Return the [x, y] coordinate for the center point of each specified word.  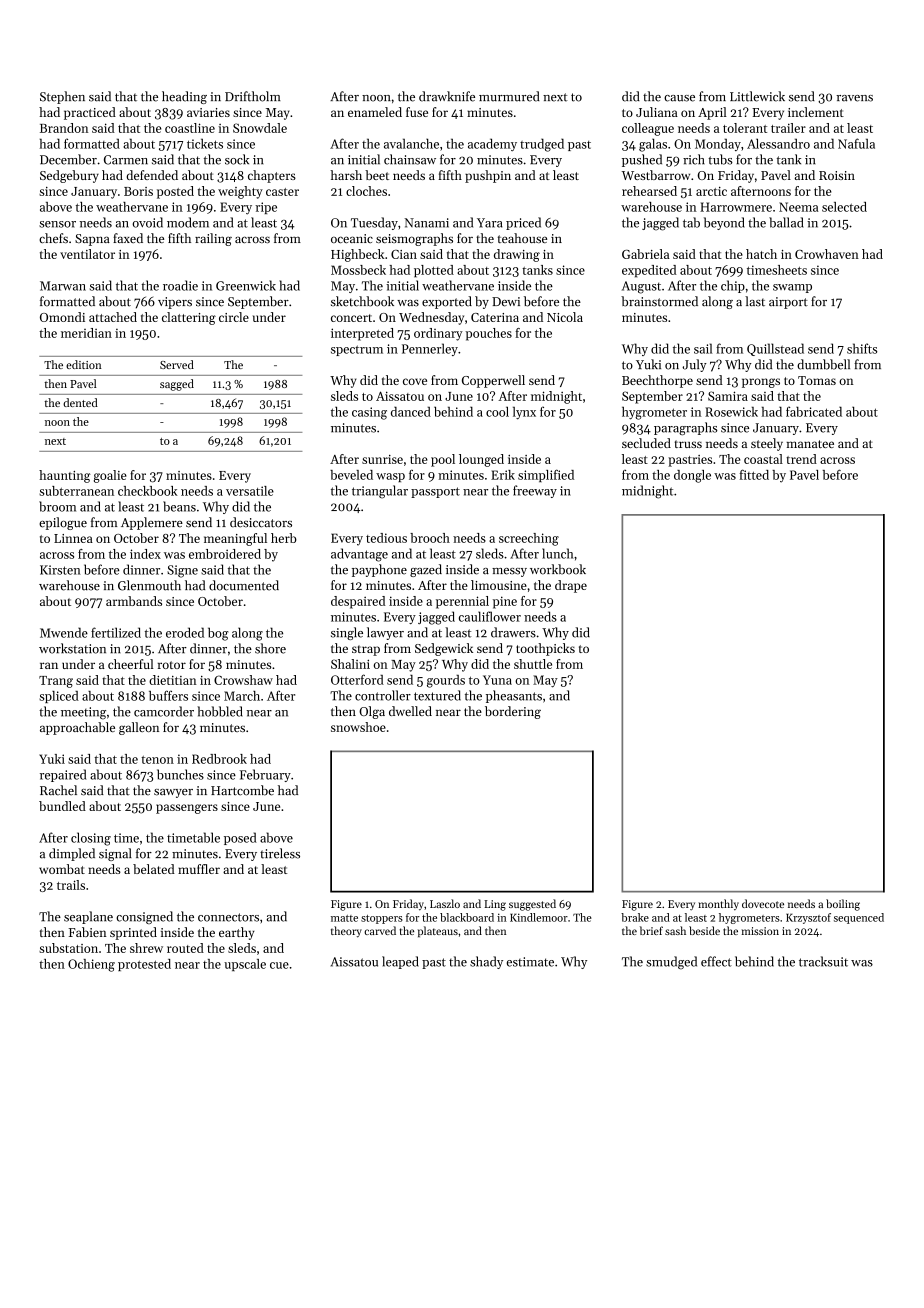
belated [154, 869]
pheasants [514, 696]
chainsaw [410, 159]
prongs [761, 383]
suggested [532, 905]
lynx [524, 413]
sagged [177, 385]
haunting [65, 476]
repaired [63, 775]
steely [767, 444]
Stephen [62, 97]
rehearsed [649, 191]
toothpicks [545, 649]
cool [497, 411]
